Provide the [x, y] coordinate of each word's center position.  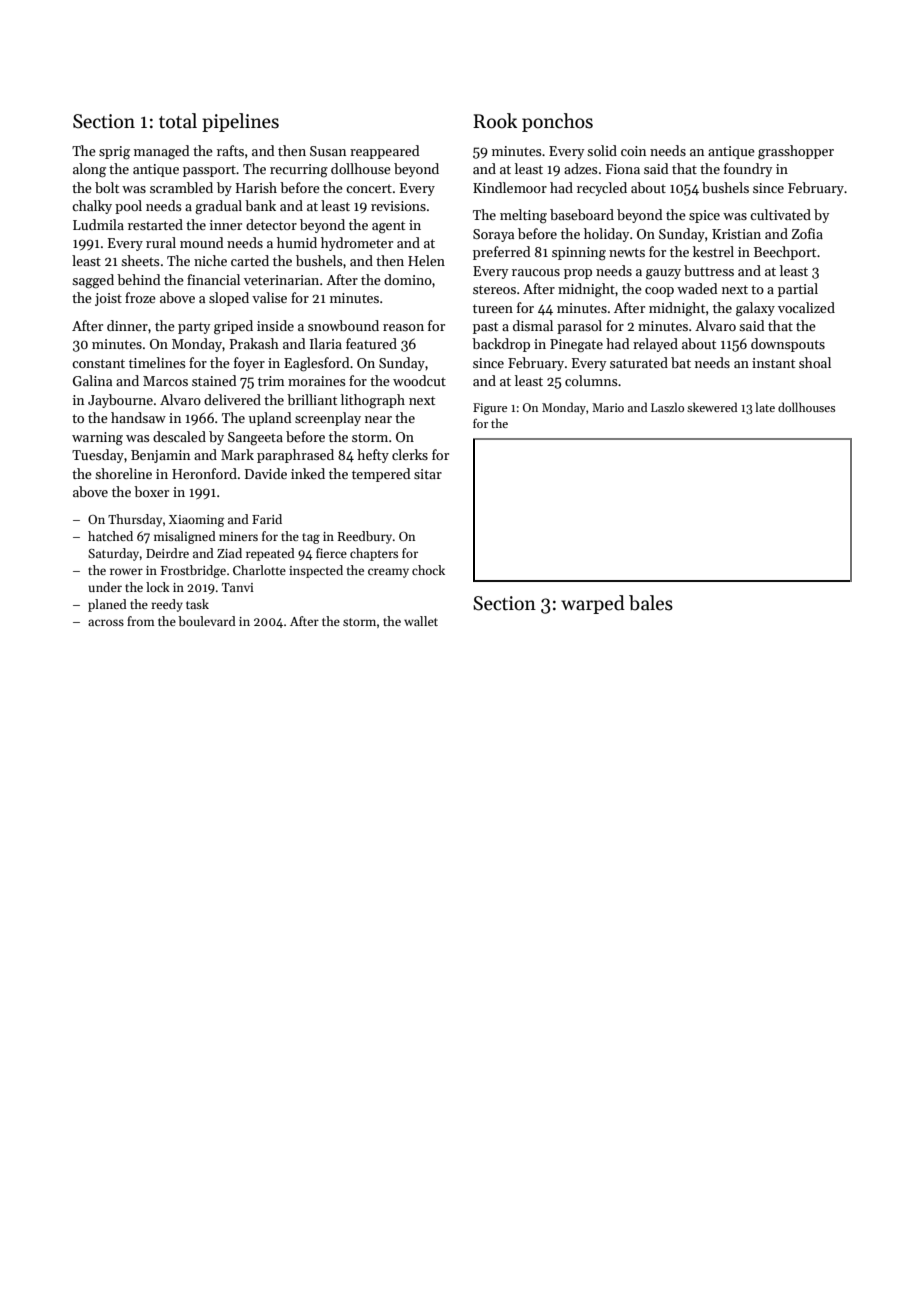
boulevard [207, 621]
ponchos [557, 122]
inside [275, 325]
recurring [299, 171]
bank [260, 205]
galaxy [755, 309]
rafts [230, 150]
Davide [266, 473]
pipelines [240, 122]
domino [408, 279]
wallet [421, 621]
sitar [428, 474]
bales [651, 603]
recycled [602, 189]
